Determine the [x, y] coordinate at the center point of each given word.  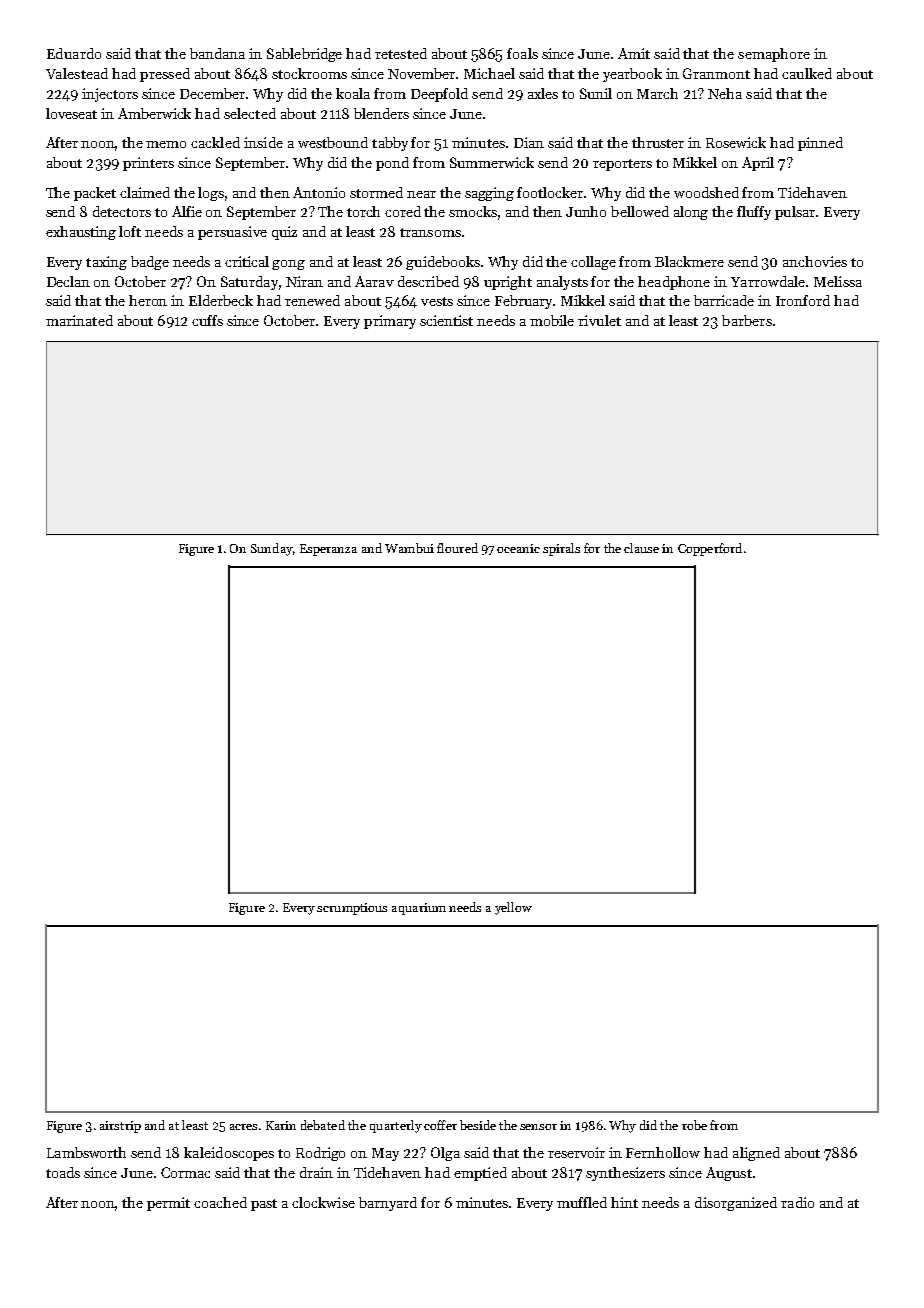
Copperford [710, 549]
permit [168, 1204]
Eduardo [74, 53]
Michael [489, 73]
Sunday [272, 549]
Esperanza [328, 550]
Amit [634, 53]
